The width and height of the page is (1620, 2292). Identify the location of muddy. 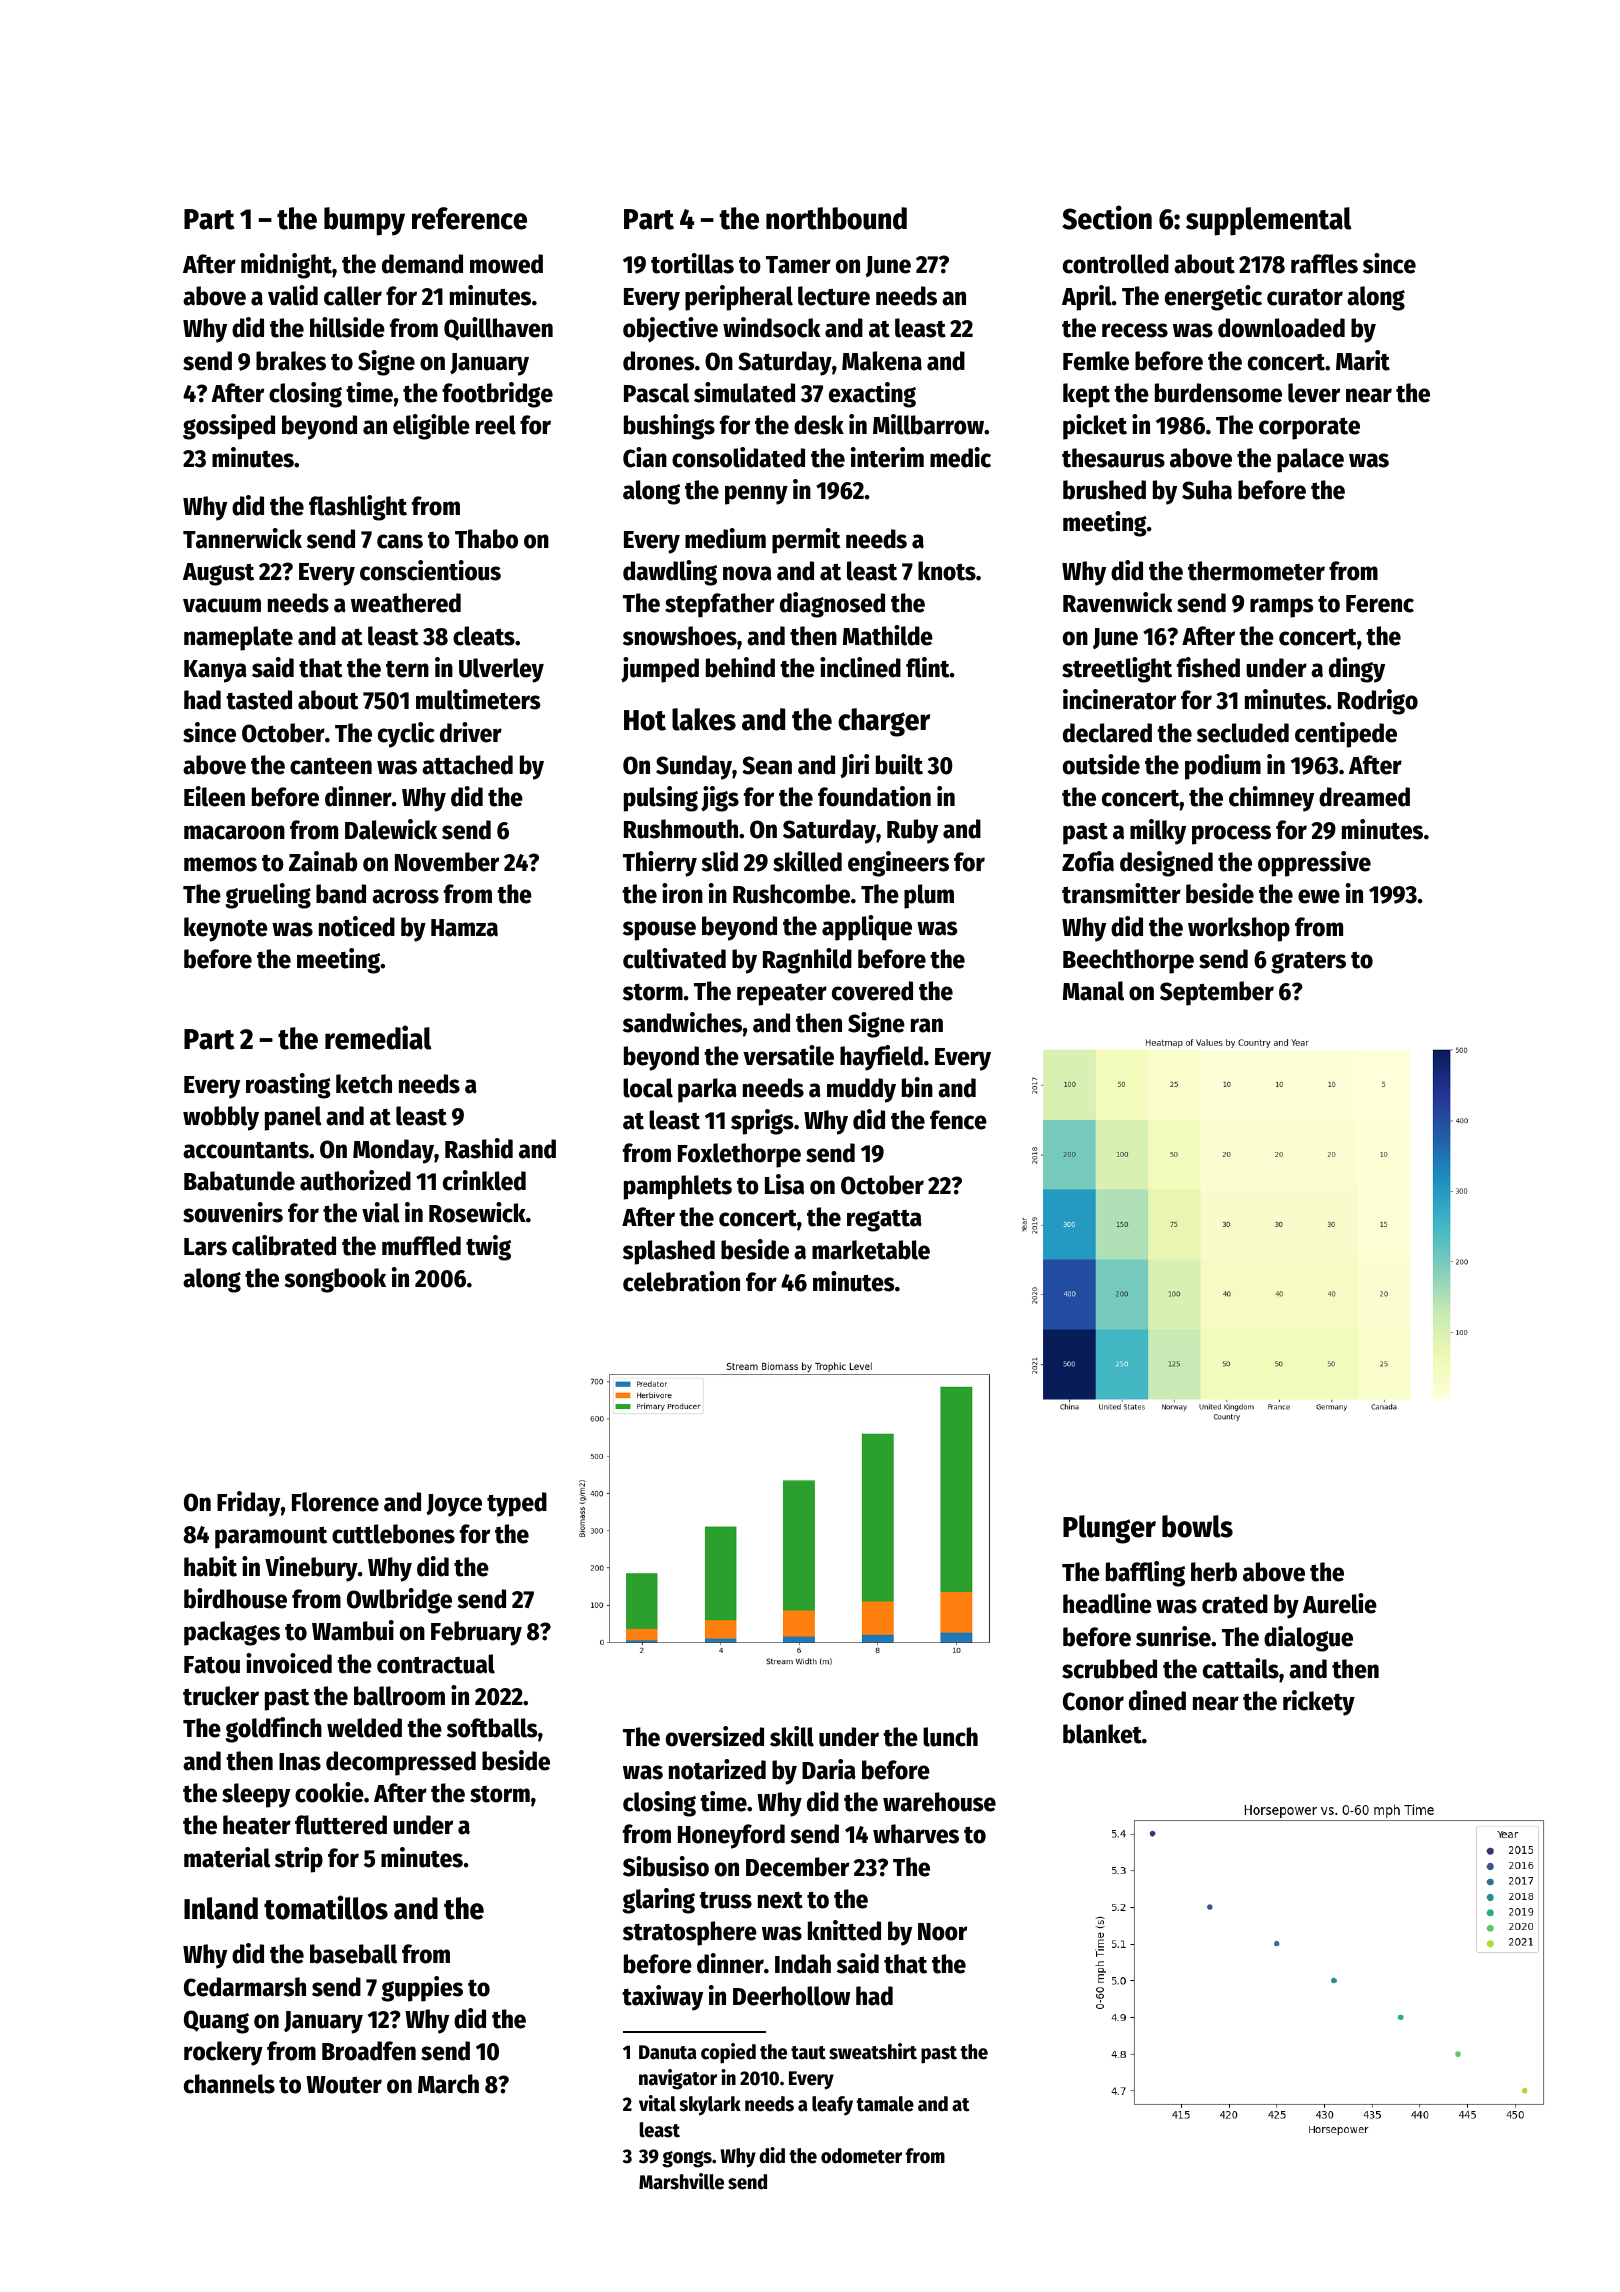
(861, 1090).
